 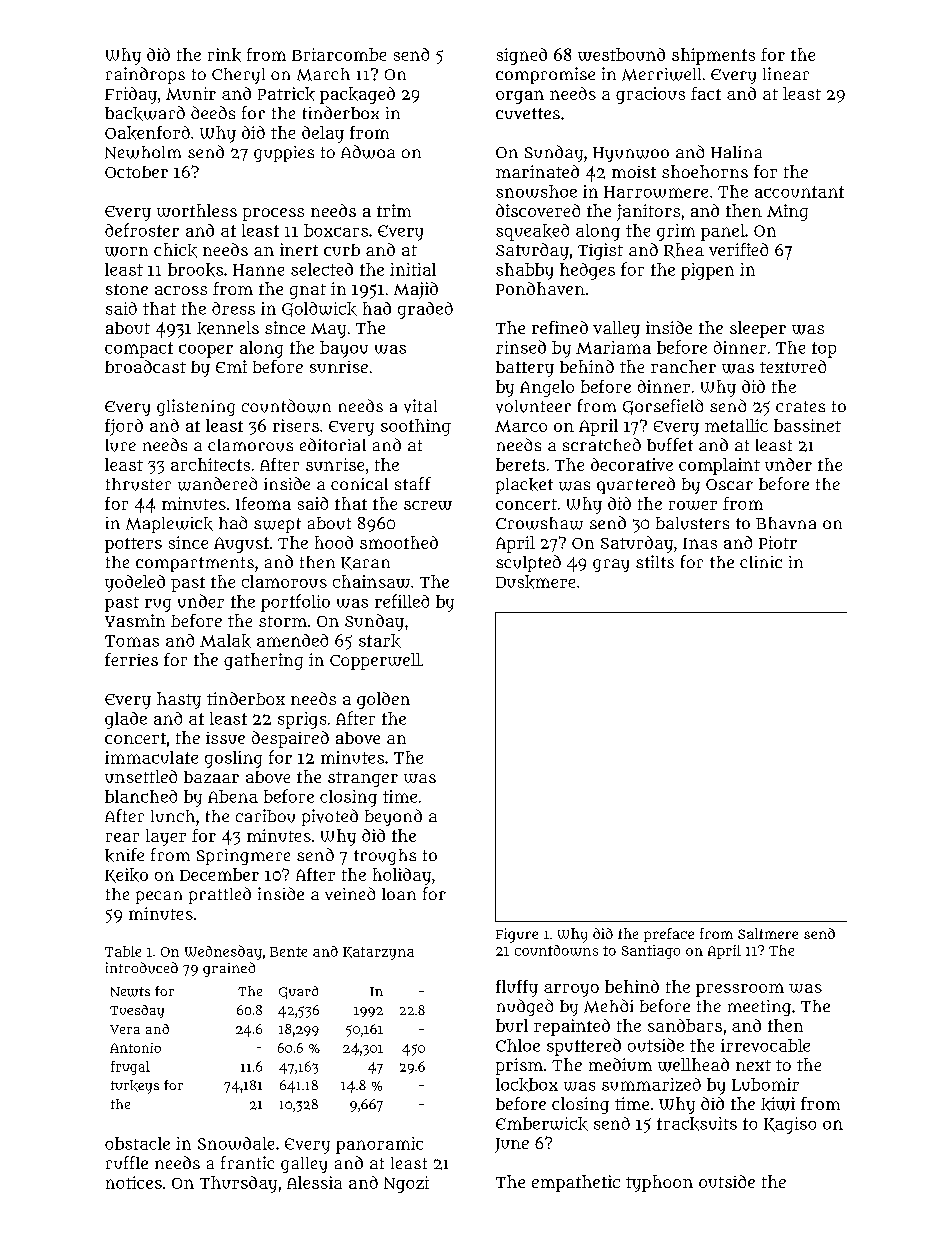 What do you see at coordinates (669, 935) in the document?
I see `preface` at bounding box center [669, 935].
